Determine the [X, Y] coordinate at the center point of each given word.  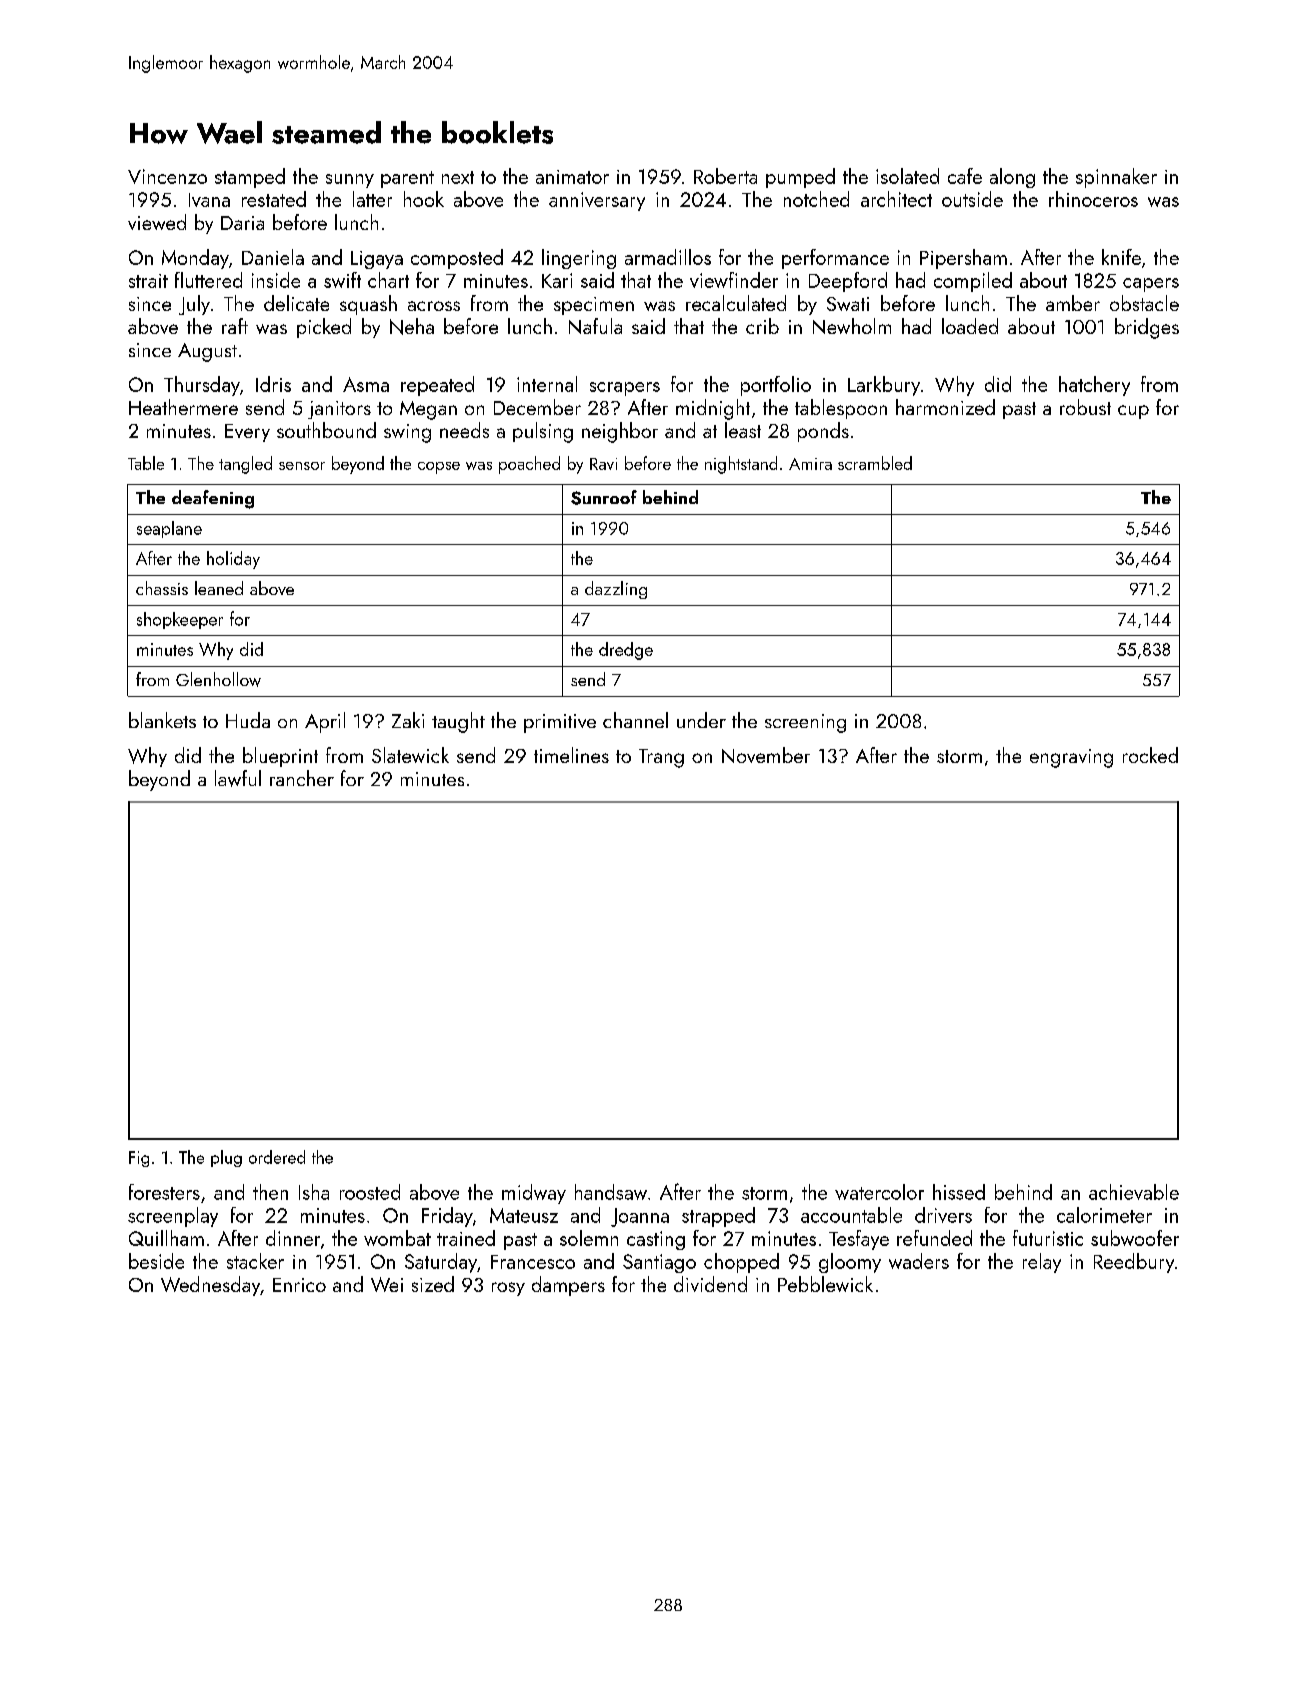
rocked [1150, 755]
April [325, 722]
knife [1121, 257]
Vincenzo [167, 176]
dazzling [616, 590]
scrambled [875, 463]
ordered [277, 1157]
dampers [568, 1286]
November [766, 755]
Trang [661, 758]
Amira [810, 464]
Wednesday [210, 1286]
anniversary [597, 201]
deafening [213, 499]
